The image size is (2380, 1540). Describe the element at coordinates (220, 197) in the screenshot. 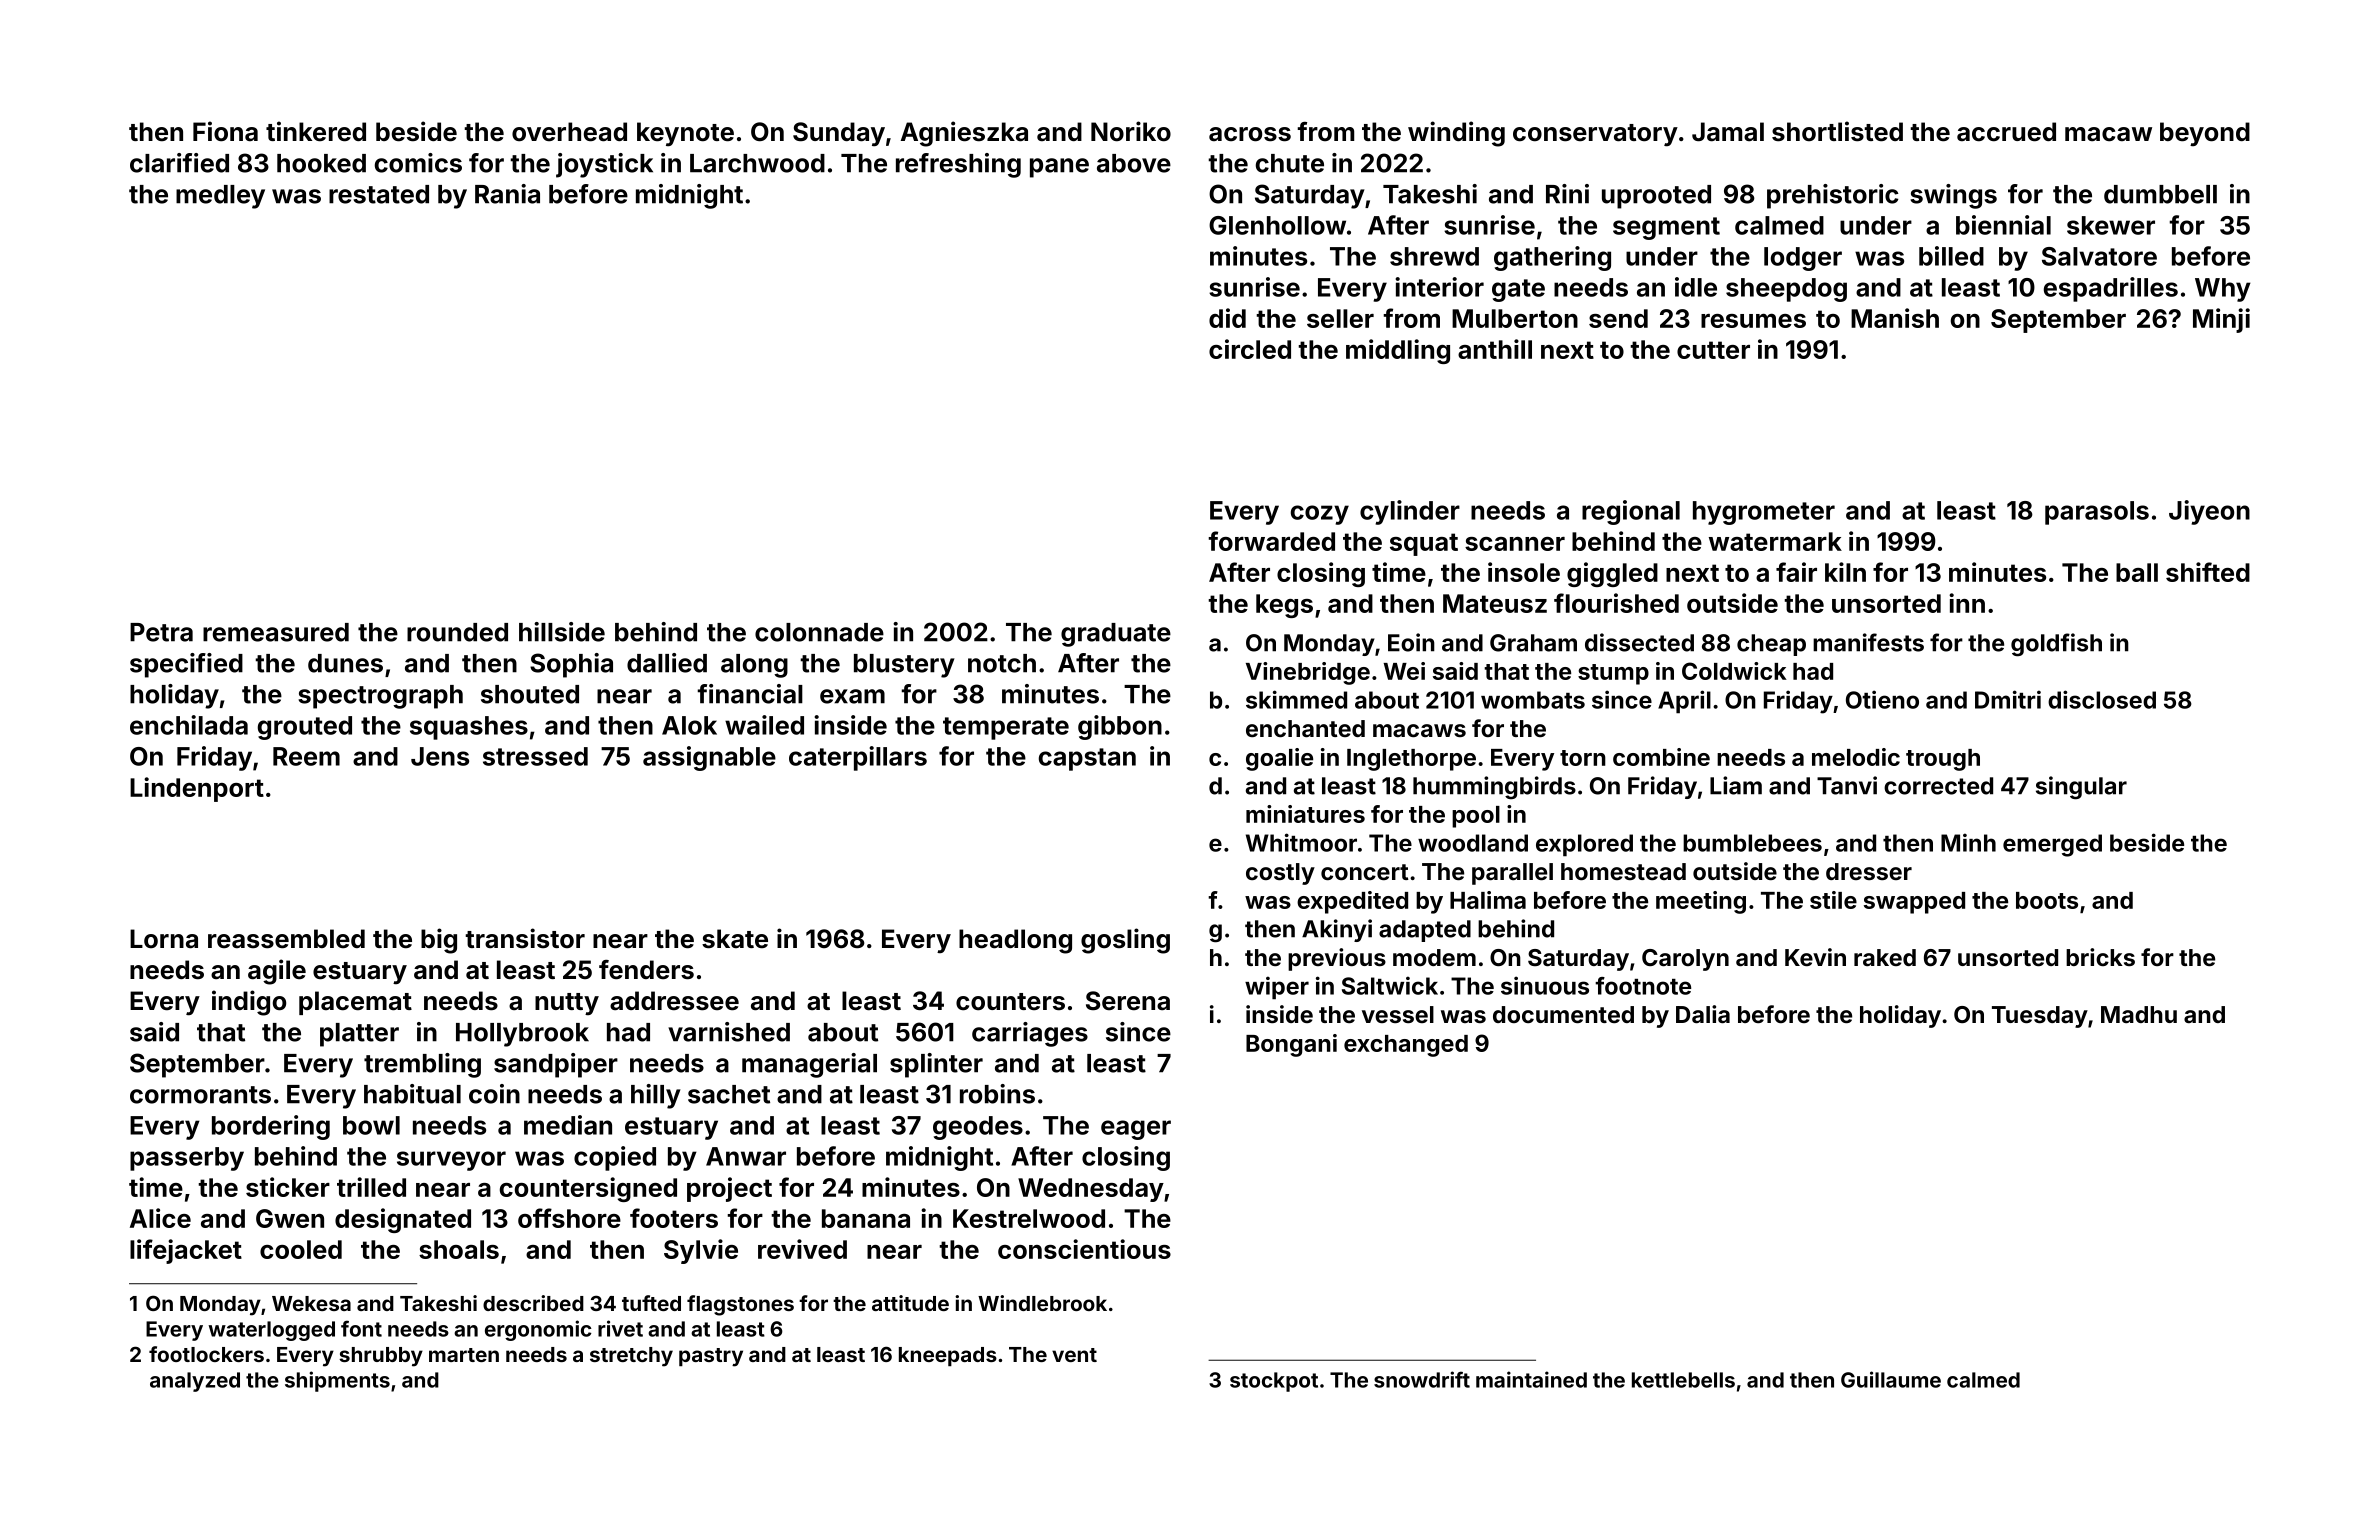

I see `medley` at that location.
